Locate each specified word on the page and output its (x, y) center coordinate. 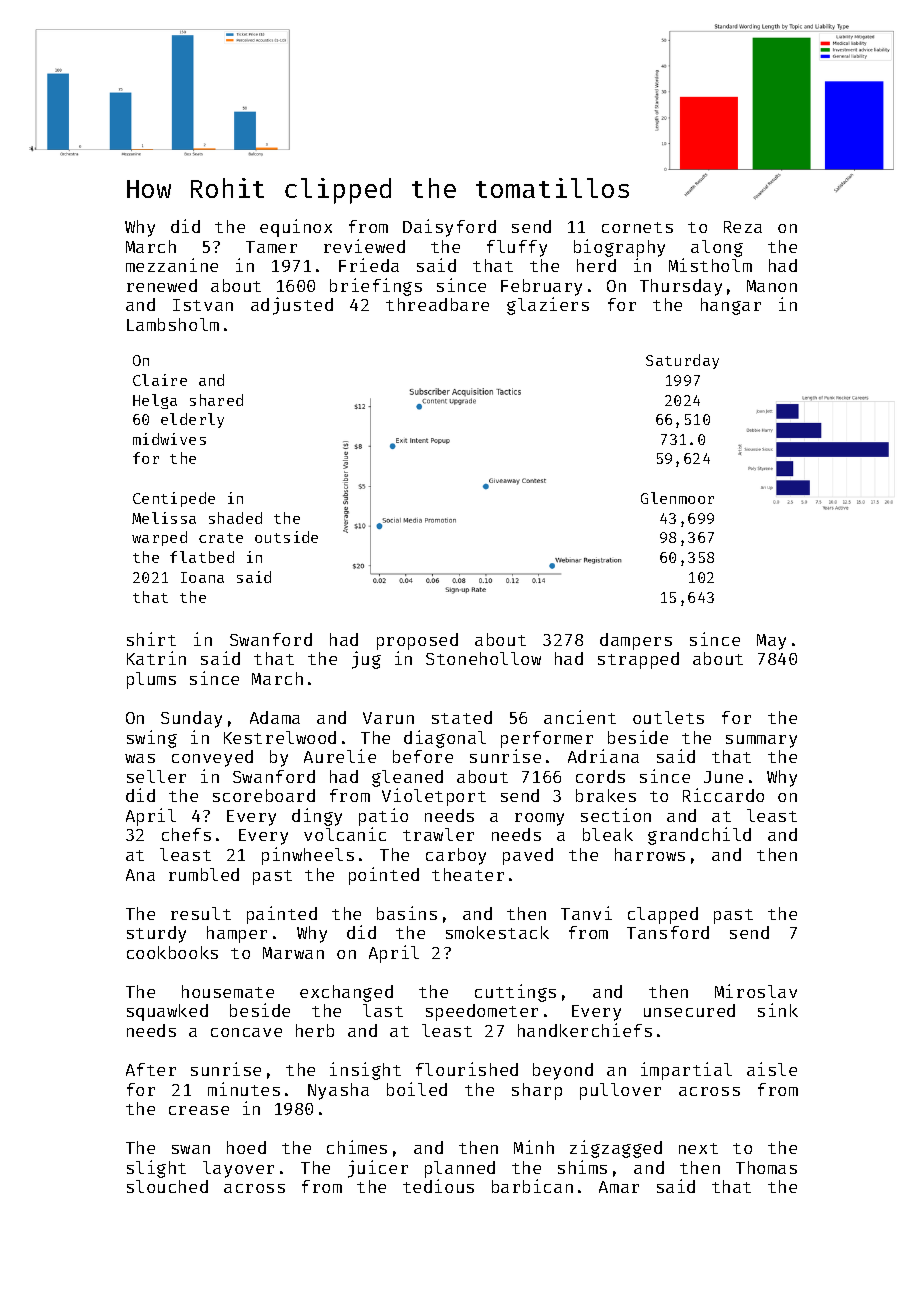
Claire (160, 380)
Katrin (156, 658)
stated (462, 717)
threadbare (437, 304)
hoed (246, 1147)
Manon (772, 286)
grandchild (699, 836)
